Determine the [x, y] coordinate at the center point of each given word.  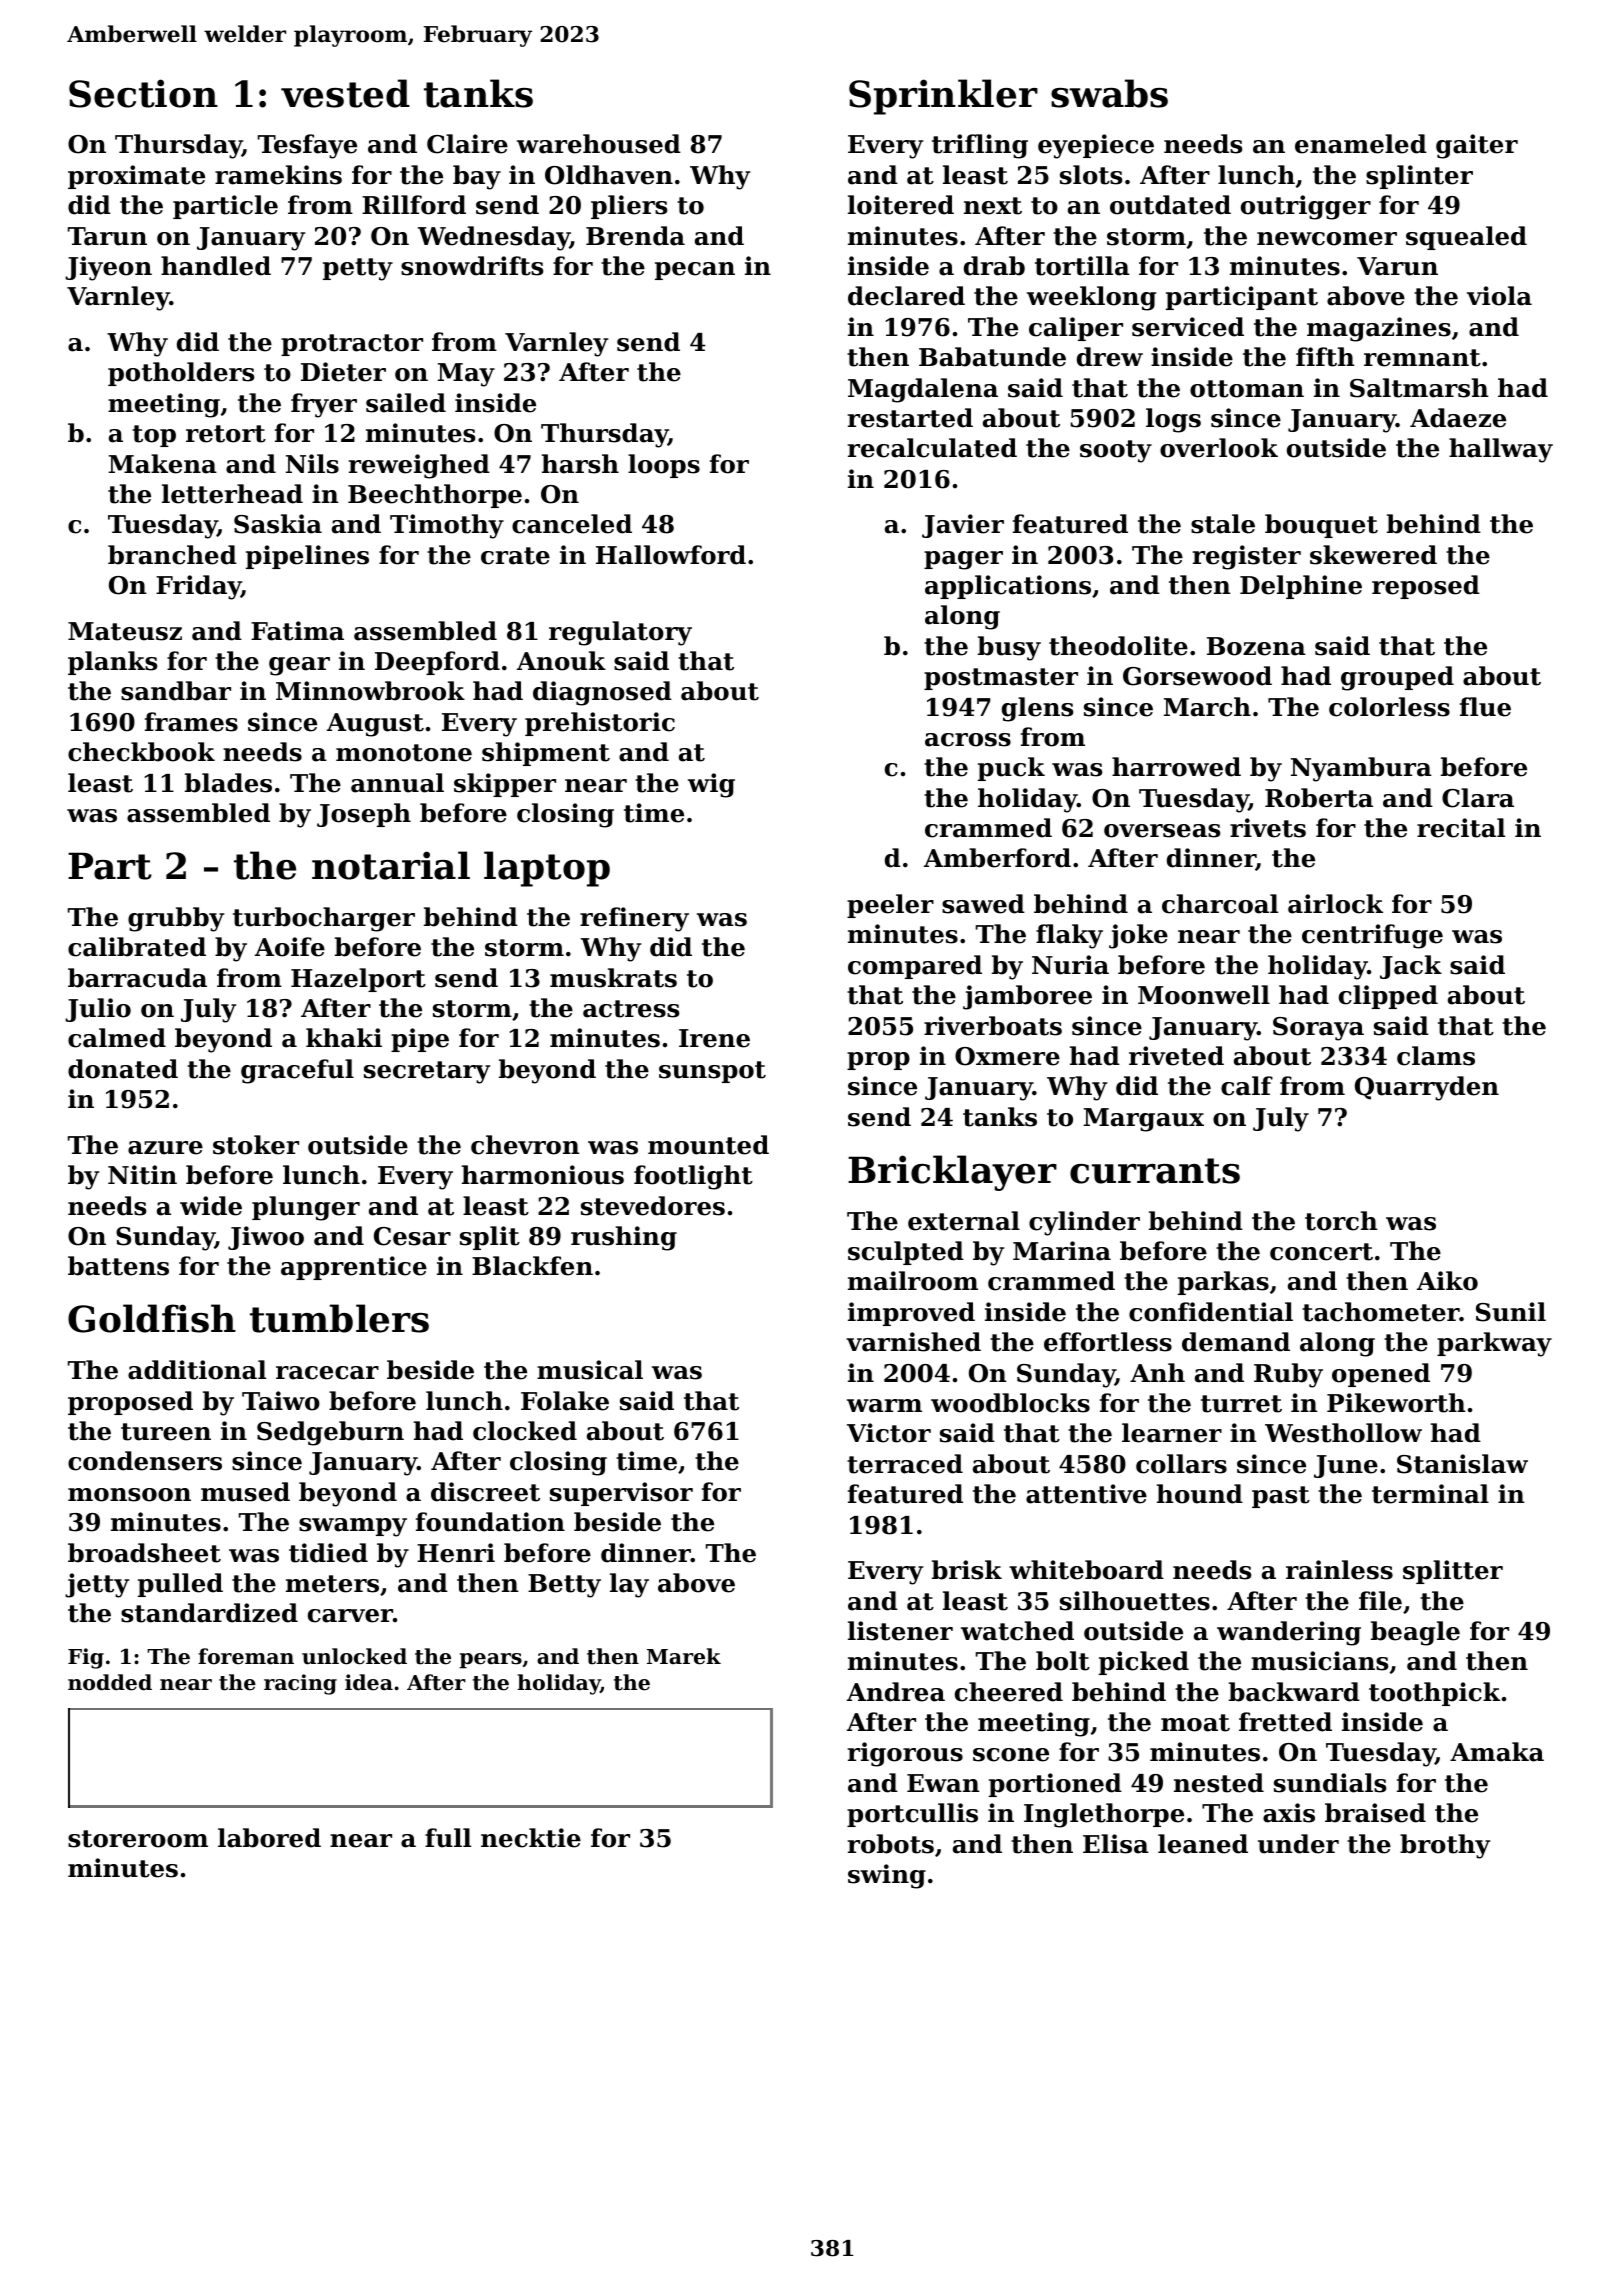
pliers [629, 207]
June [1346, 1466]
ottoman [1247, 389]
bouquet [1321, 526]
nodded [110, 1682]
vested [345, 93]
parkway [1494, 1344]
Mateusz [125, 631]
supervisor [621, 1494]
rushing [624, 1238]
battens [118, 1266]
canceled [572, 524]
